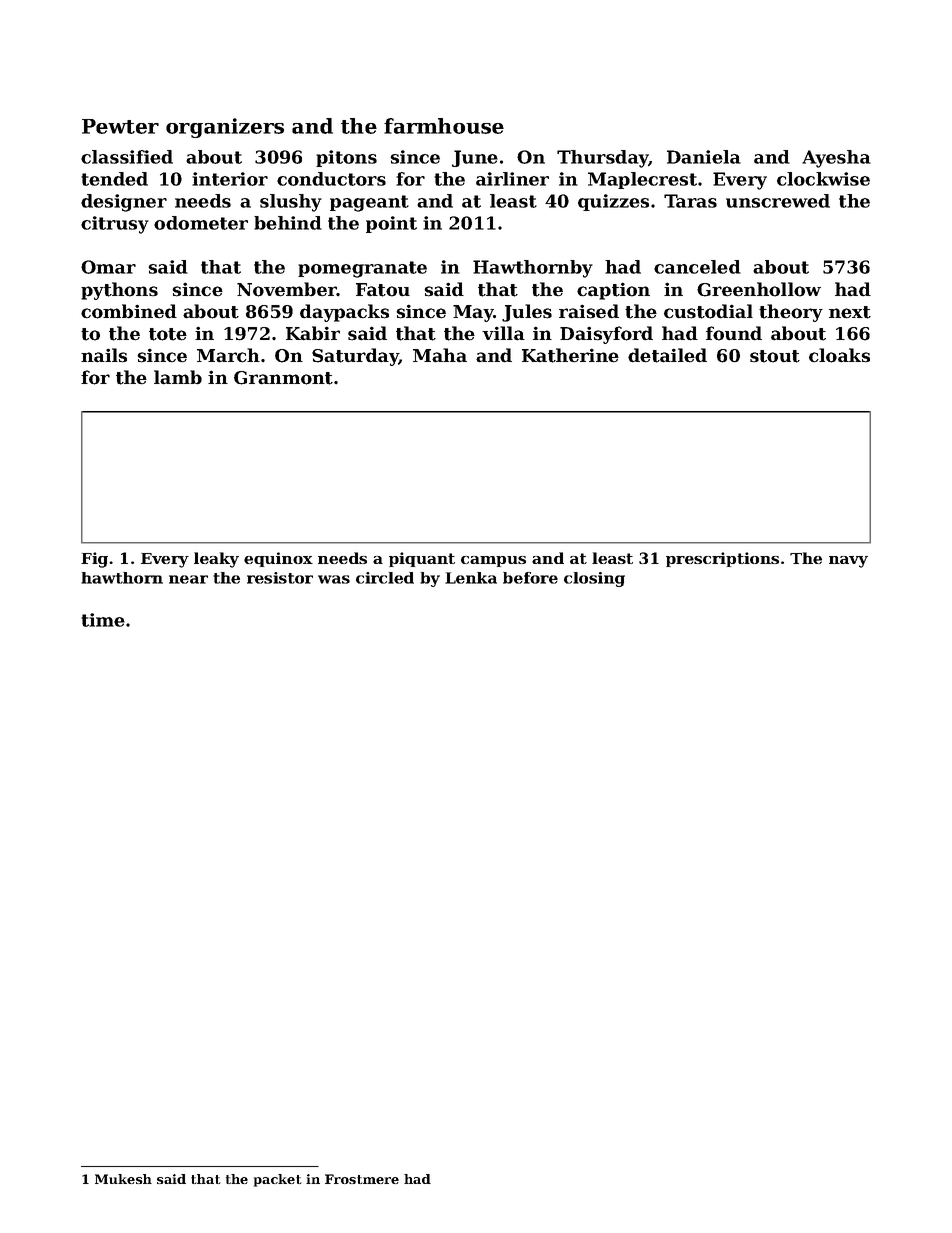  I want to click on piquant, so click(422, 559).
